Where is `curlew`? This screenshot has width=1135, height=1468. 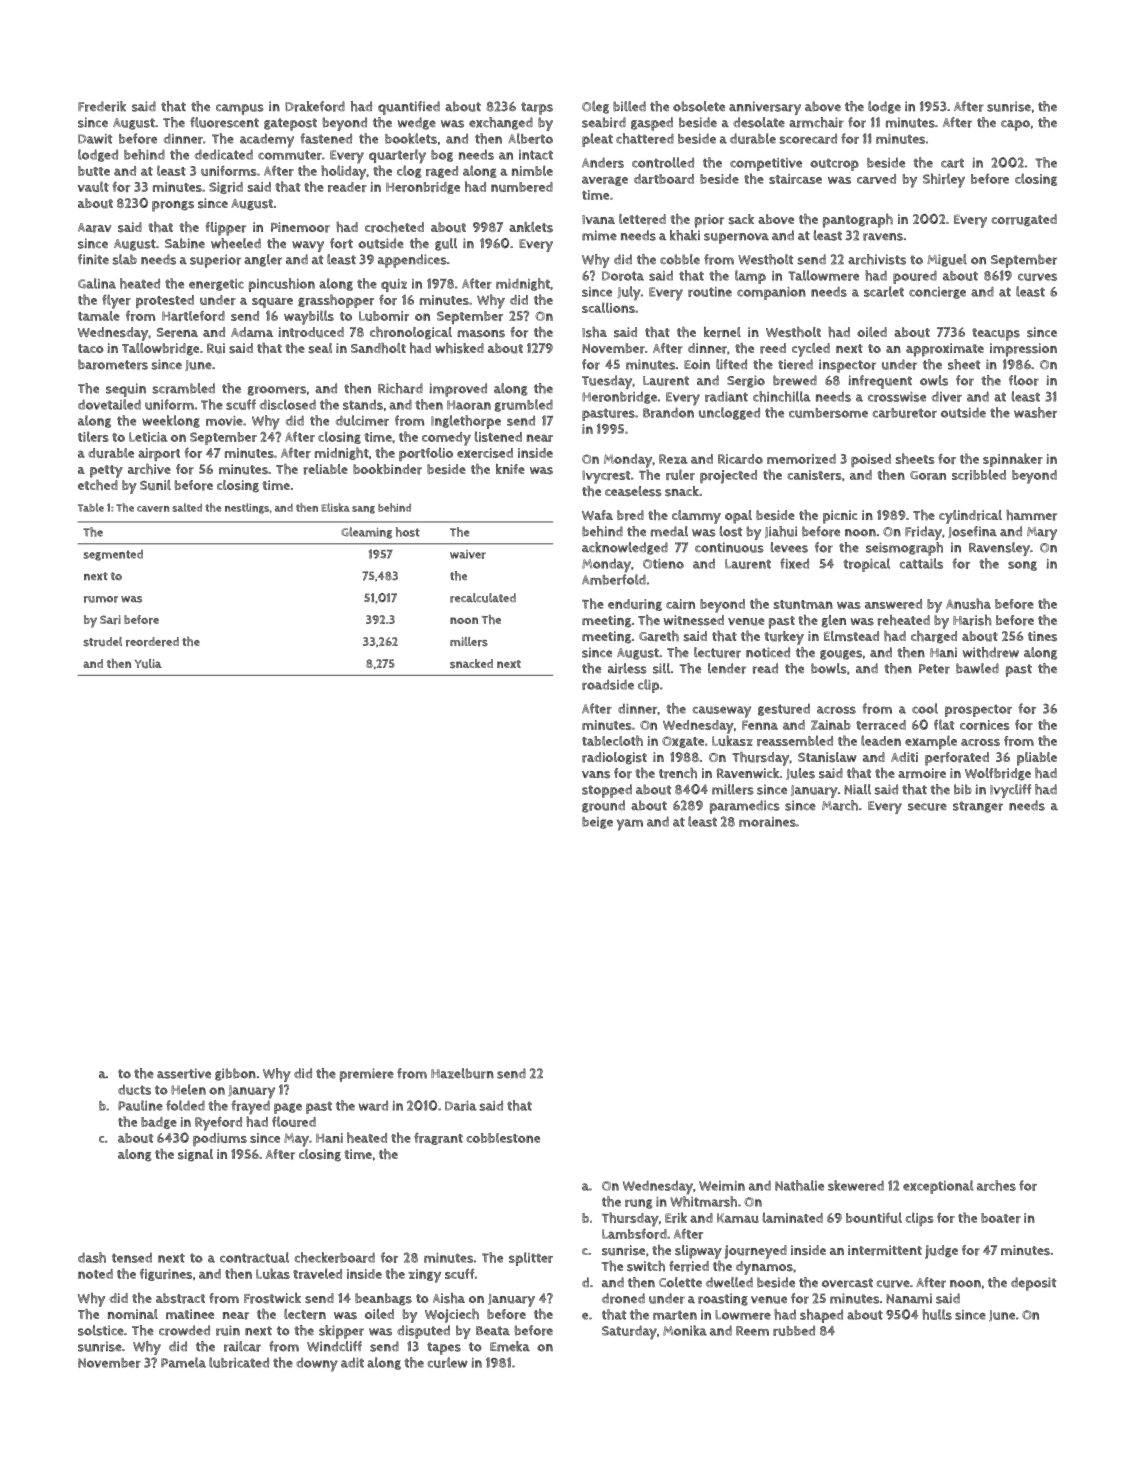 curlew is located at coordinates (447, 1362).
